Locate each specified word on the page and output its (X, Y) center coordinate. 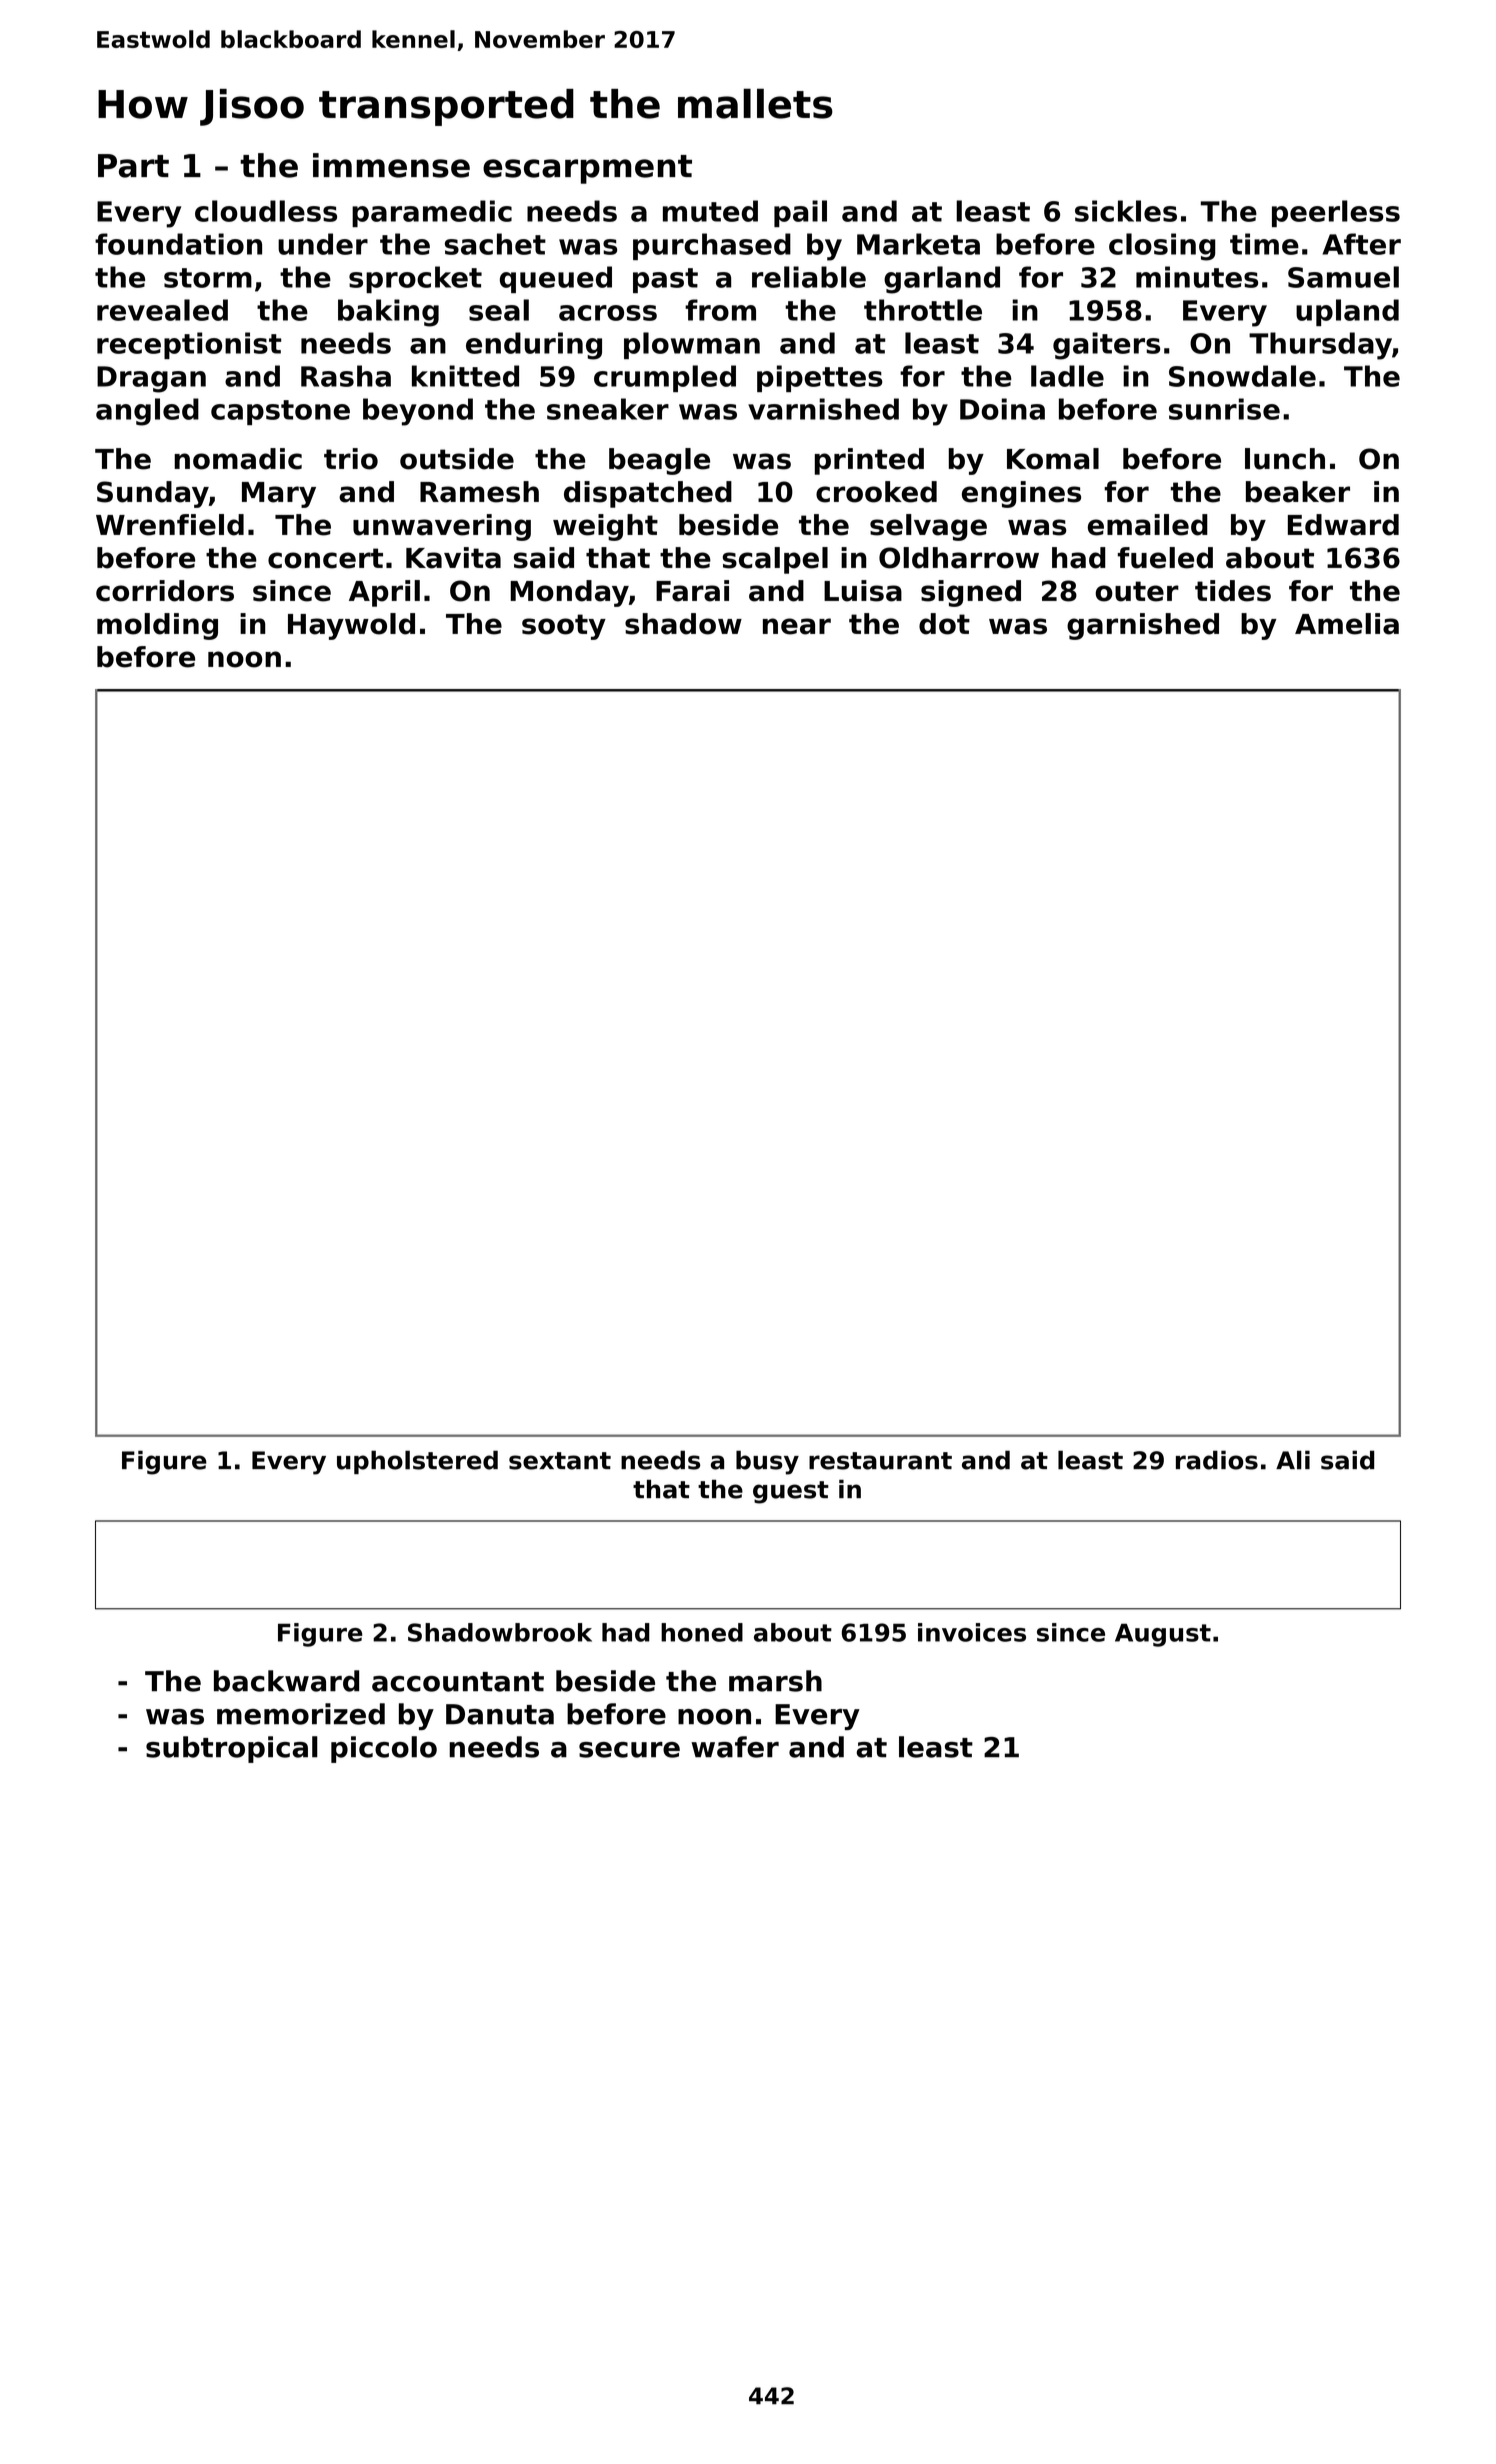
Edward (1343, 525)
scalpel (775, 560)
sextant (560, 1461)
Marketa (918, 244)
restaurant (880, 1461)
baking (388, 313)
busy (767, 1462)
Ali (1293, 1460)
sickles (1126, 211)
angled (147, 412)
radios (1217, 1460)
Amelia (1347, 624)
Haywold (351, 626)
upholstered (417, 1462)
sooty (564, 627)
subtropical (232, 1749)
